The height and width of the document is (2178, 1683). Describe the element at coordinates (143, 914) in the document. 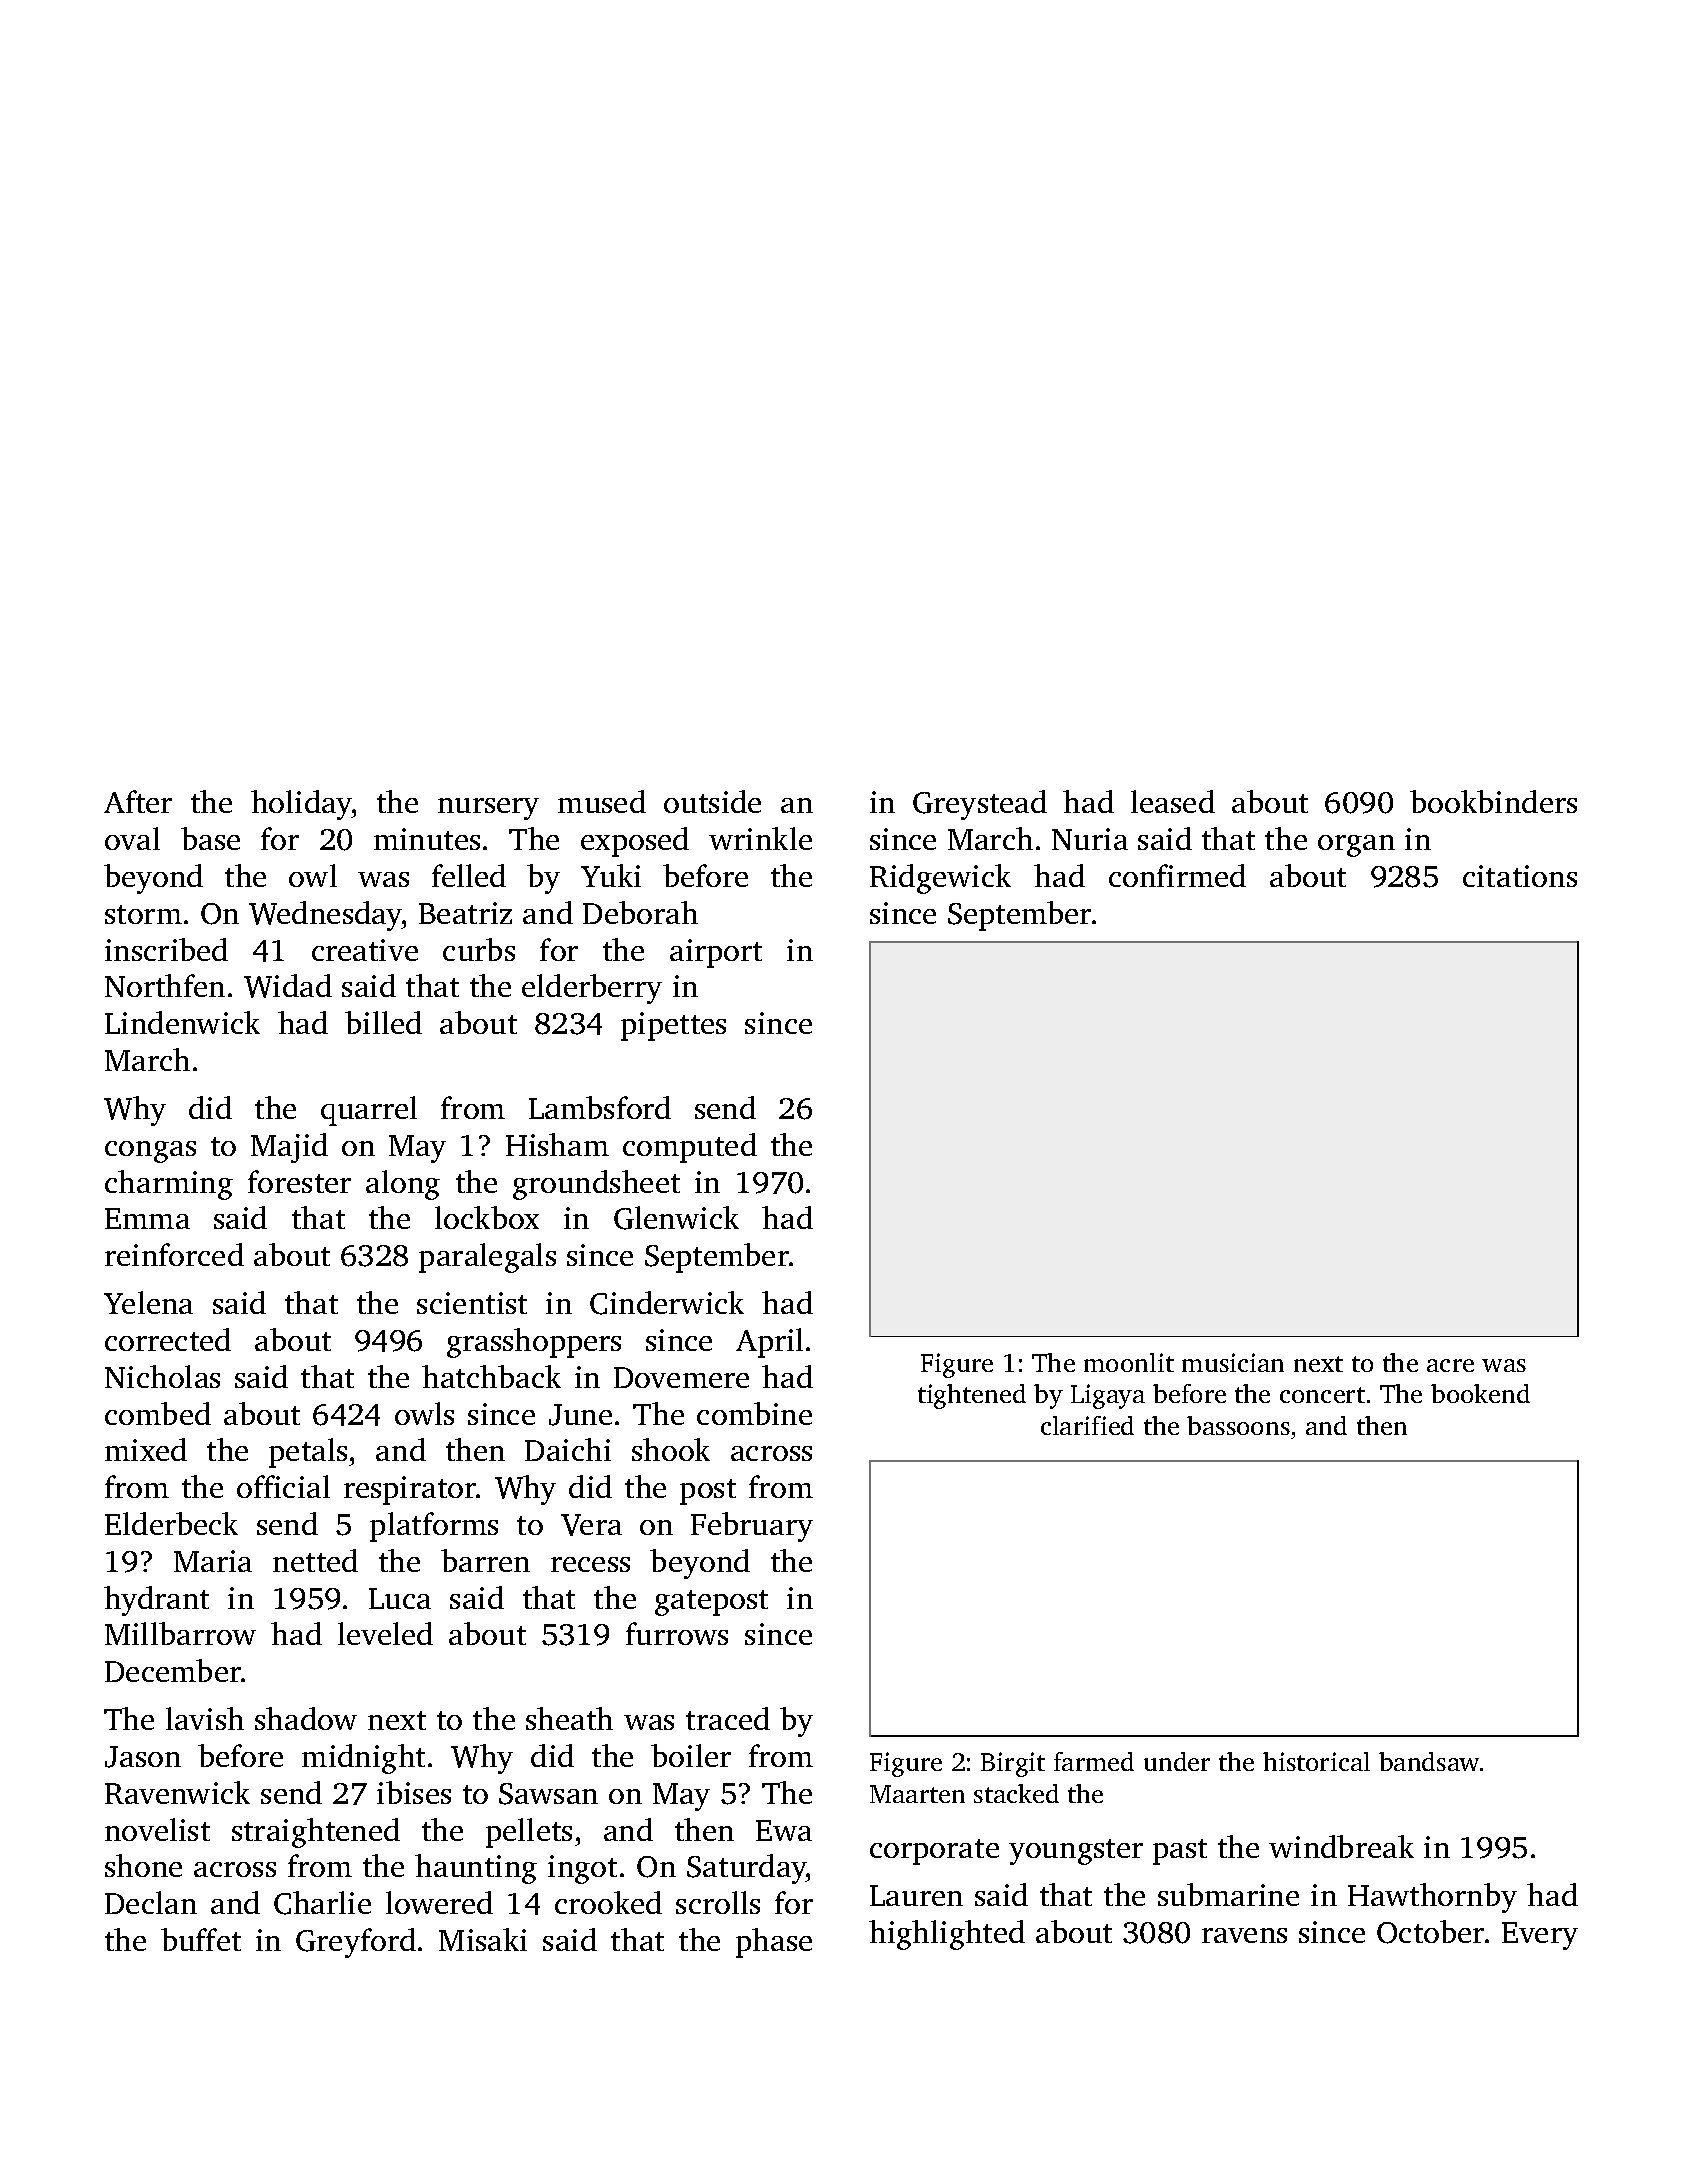

I see `storm` at that location.
